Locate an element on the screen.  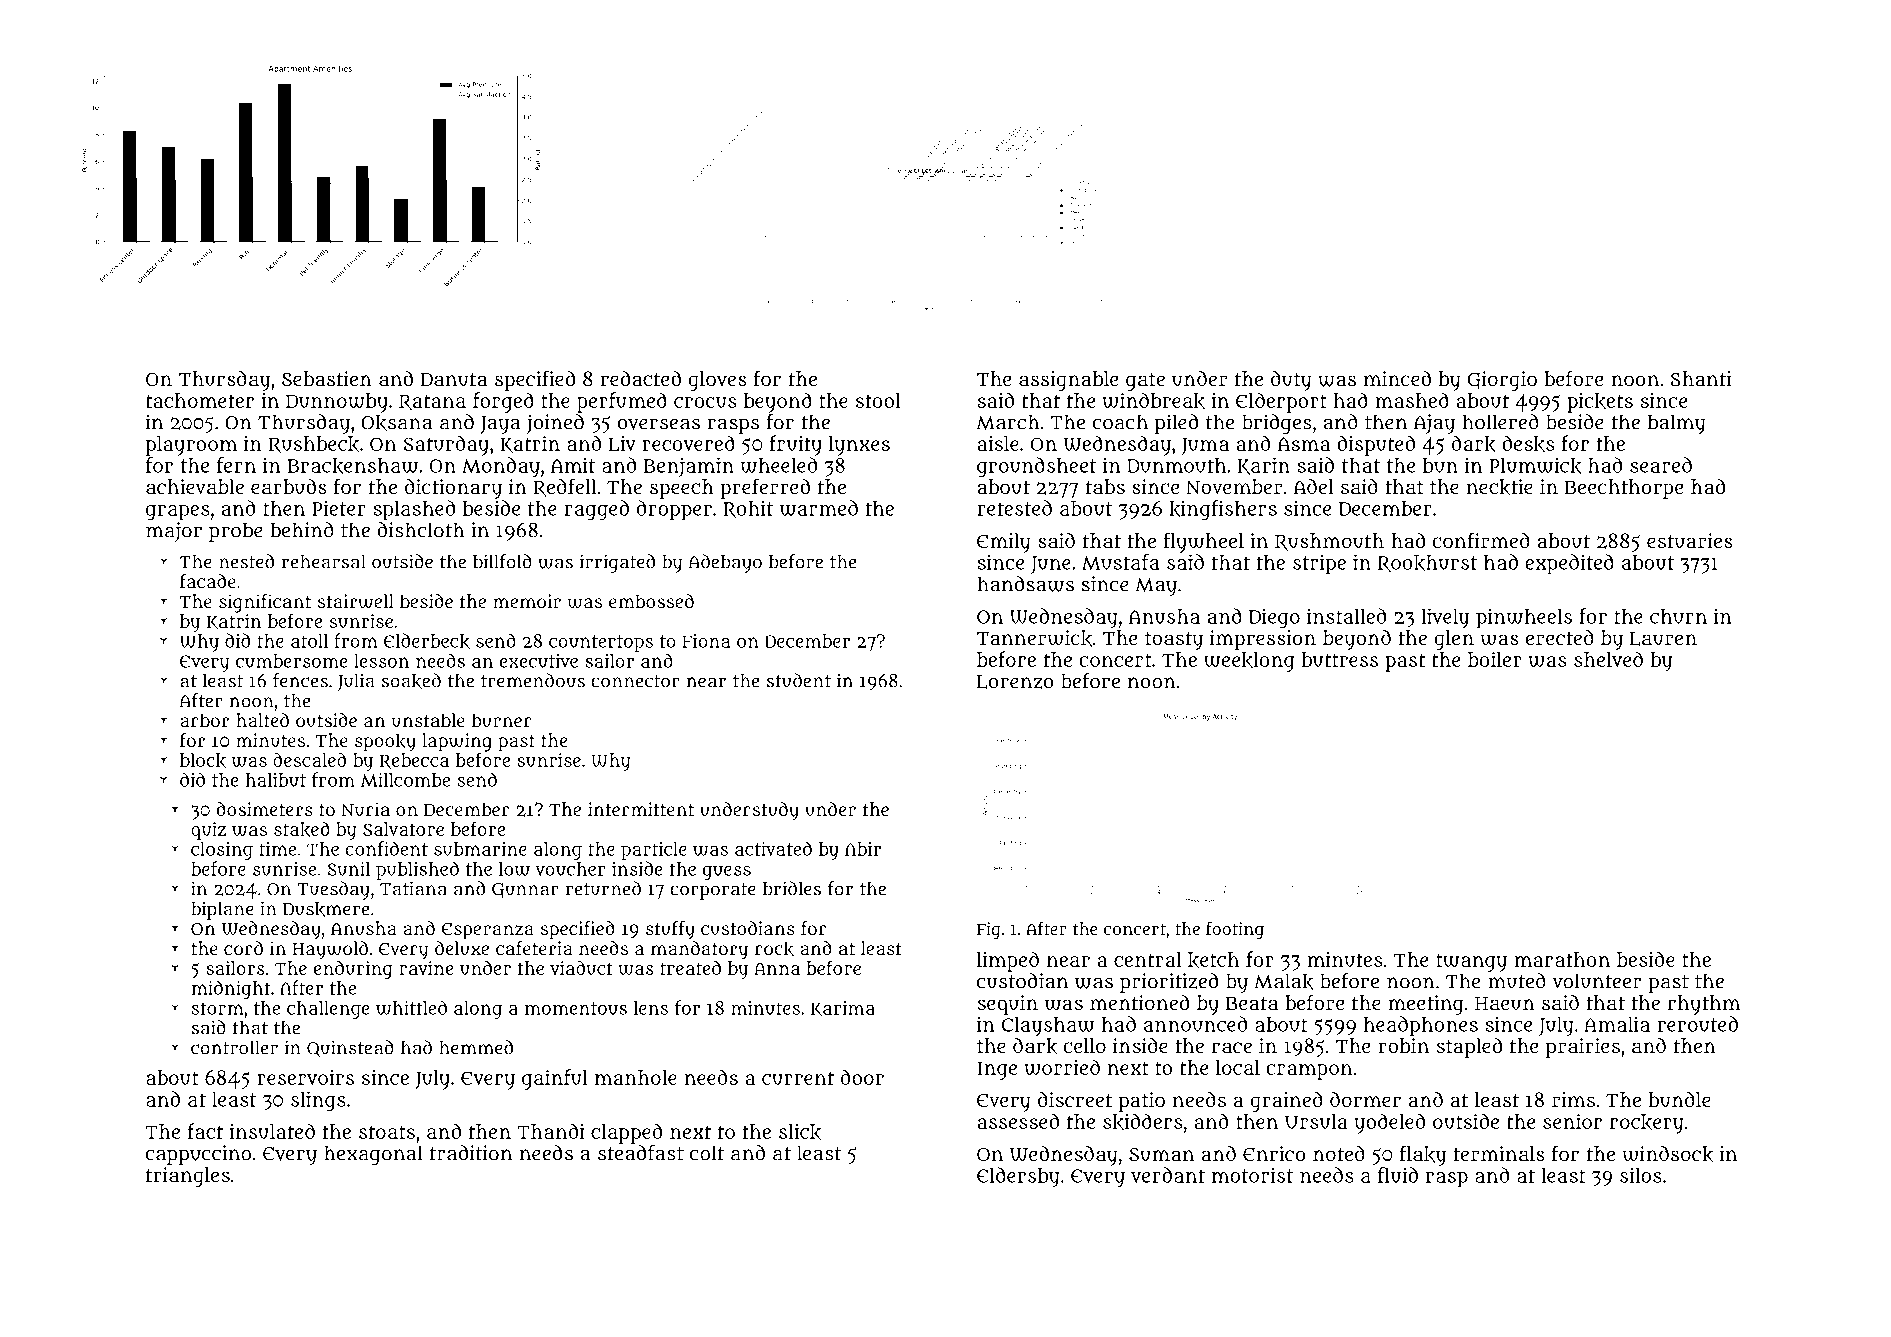
Thandi is located at coordinates (551, 1131).
